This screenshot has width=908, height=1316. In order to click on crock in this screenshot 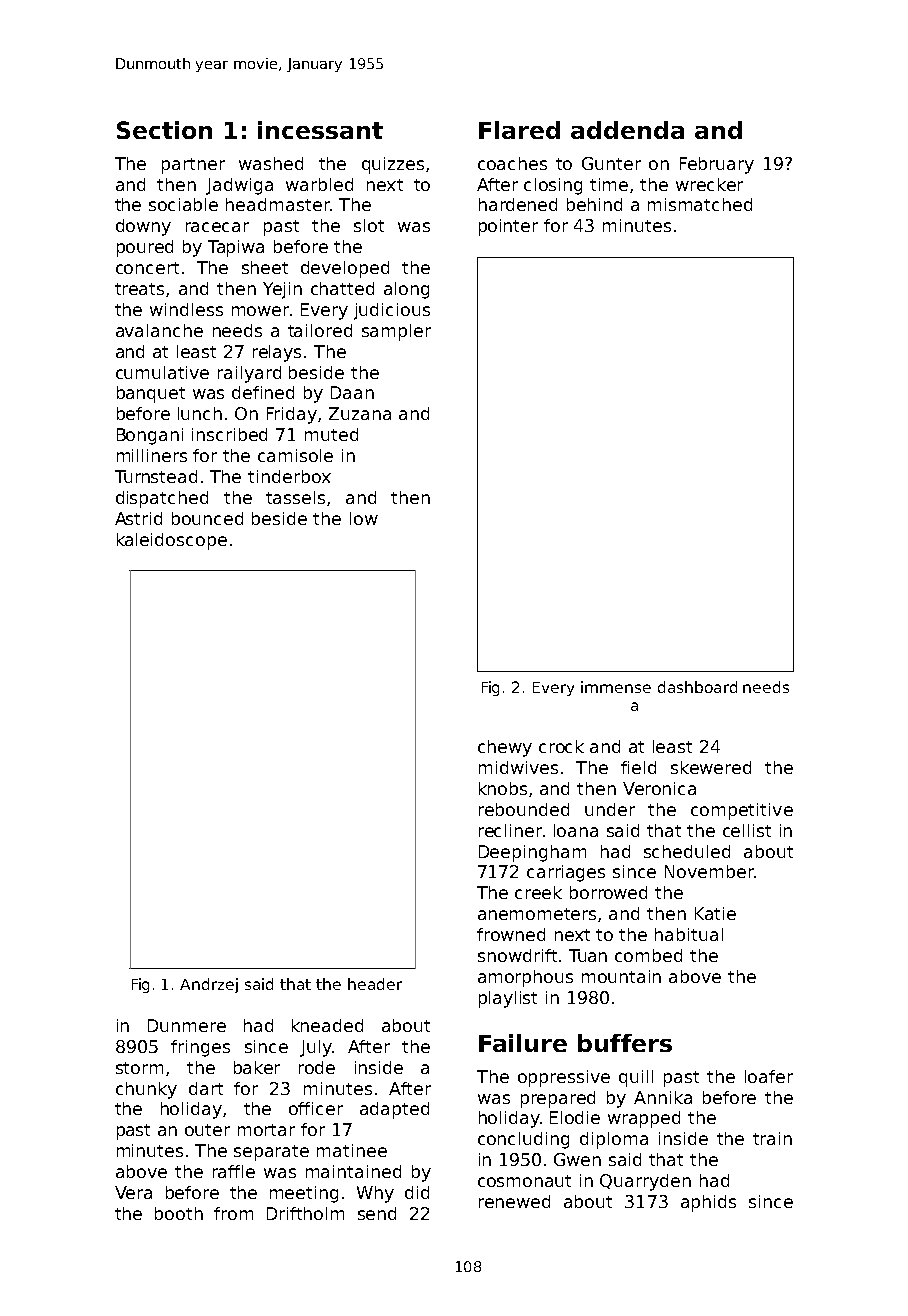, I will do `click(561, 746)`.
